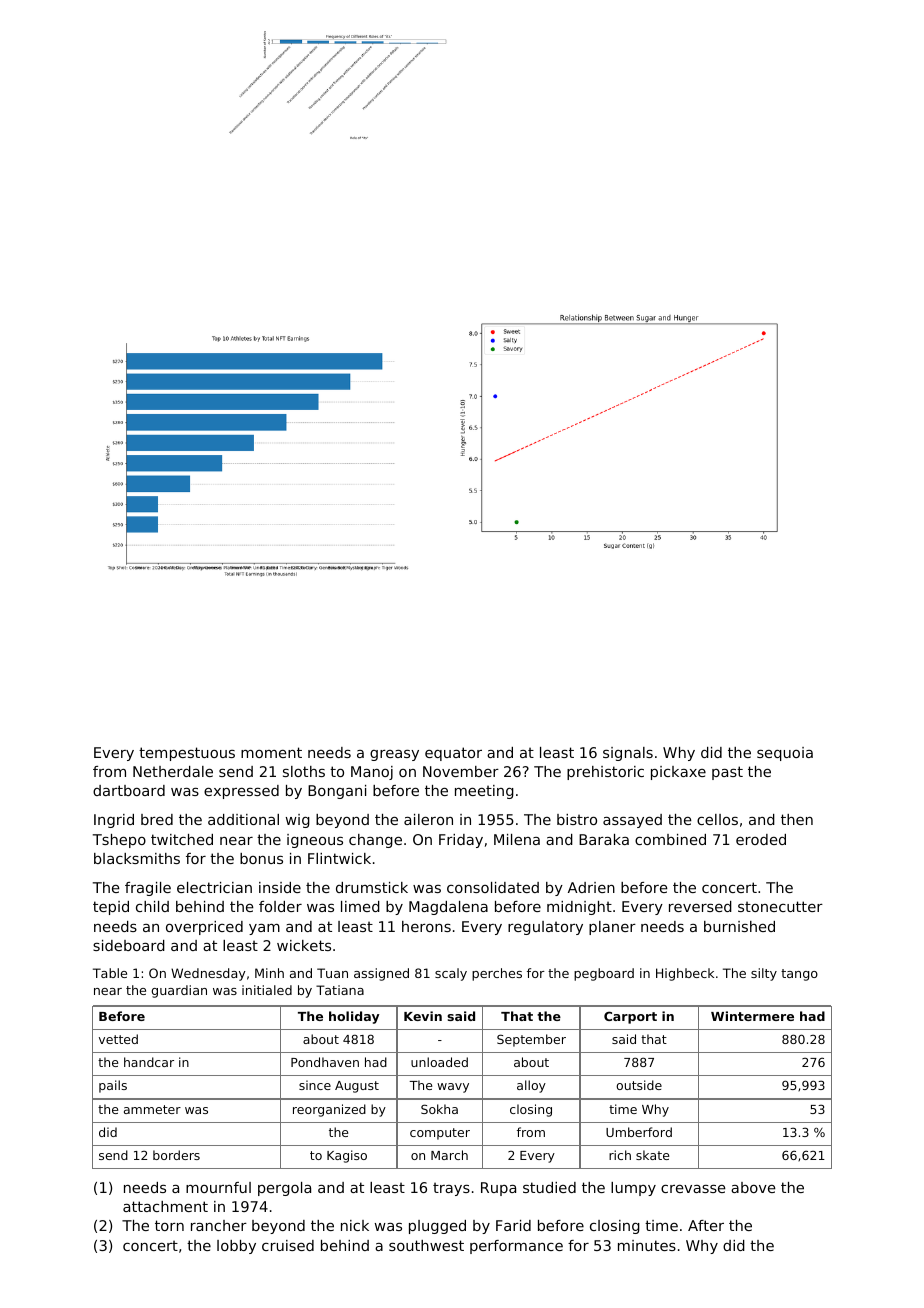  What do you see at coordinates (753, 1187) in the document?
I see `above` at bounding box center [753, 1187].
